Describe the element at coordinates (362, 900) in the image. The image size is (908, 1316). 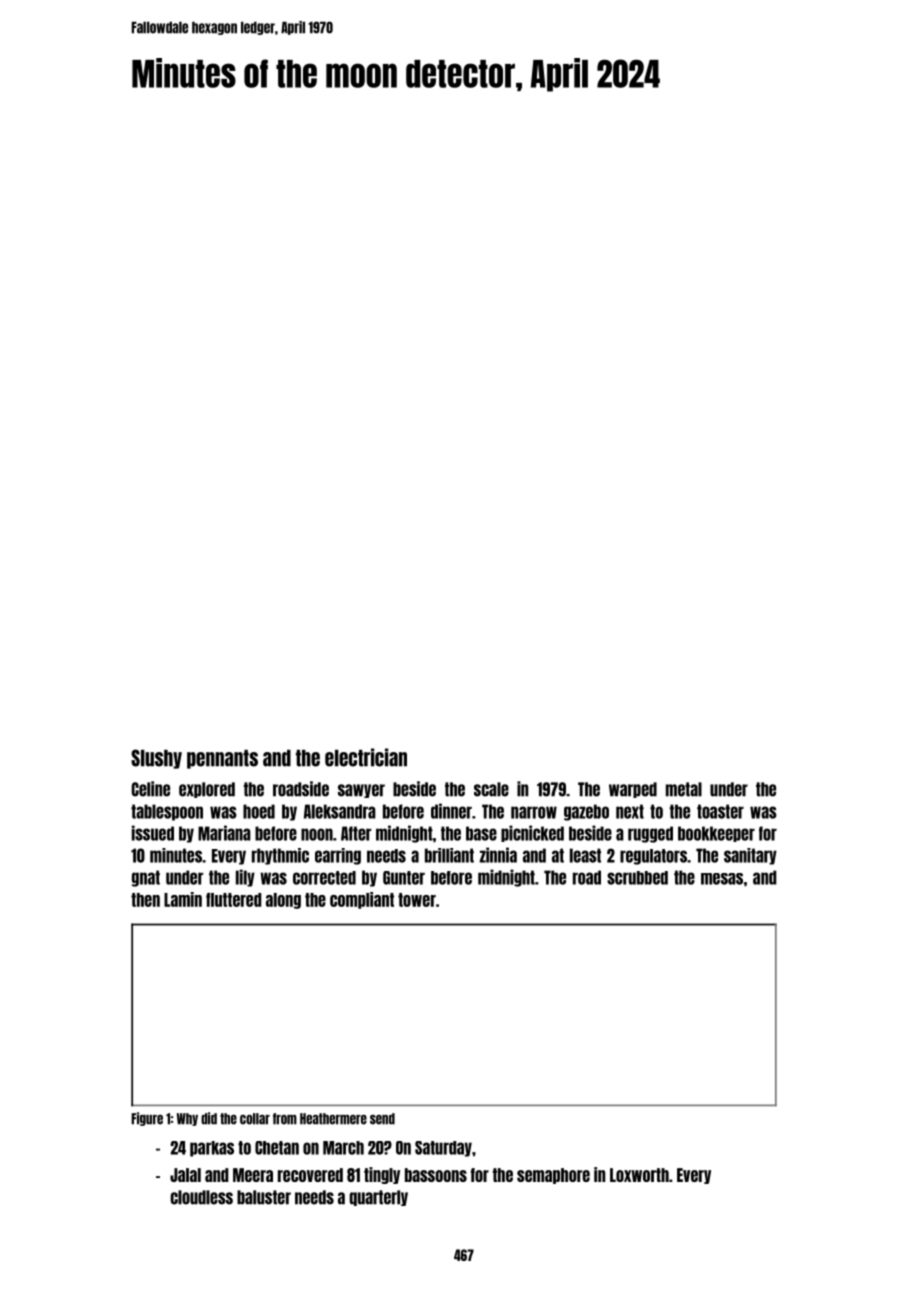
I see `compliant` at that location.
